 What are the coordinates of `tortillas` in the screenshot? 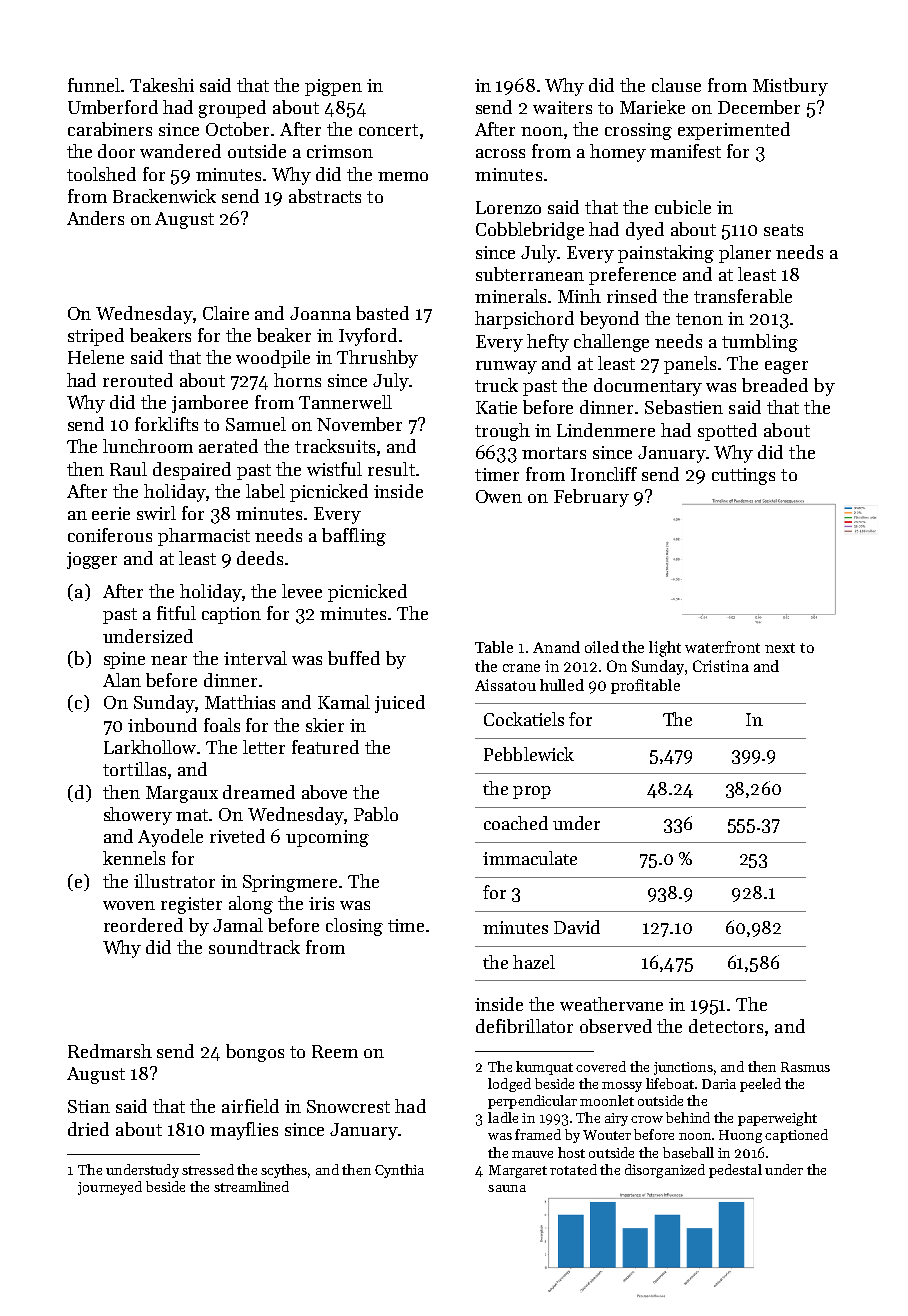 It's located at (134, 769).
